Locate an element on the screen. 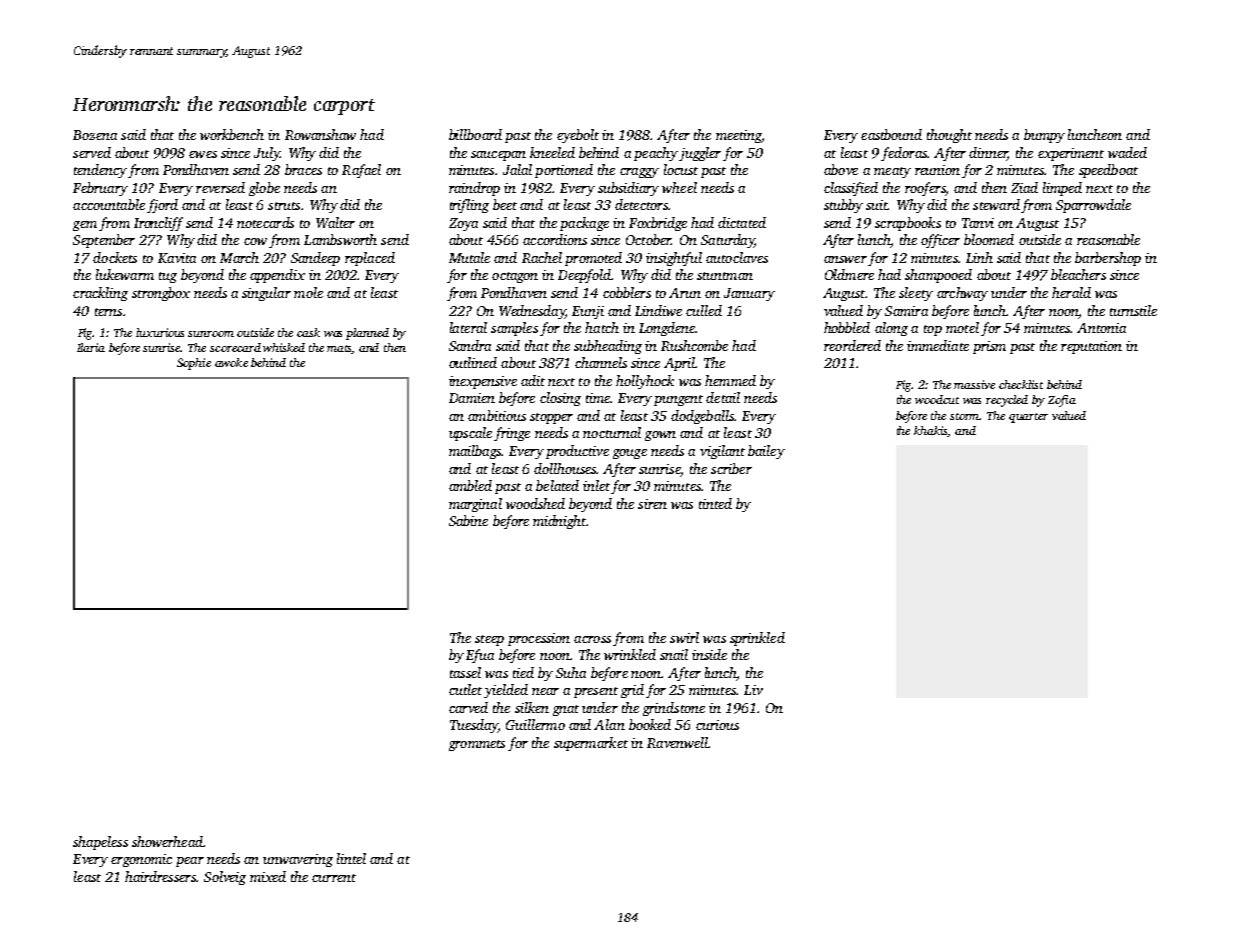 The image size is (1233, 952). bumpy is located at coordinates (1044, 136).
